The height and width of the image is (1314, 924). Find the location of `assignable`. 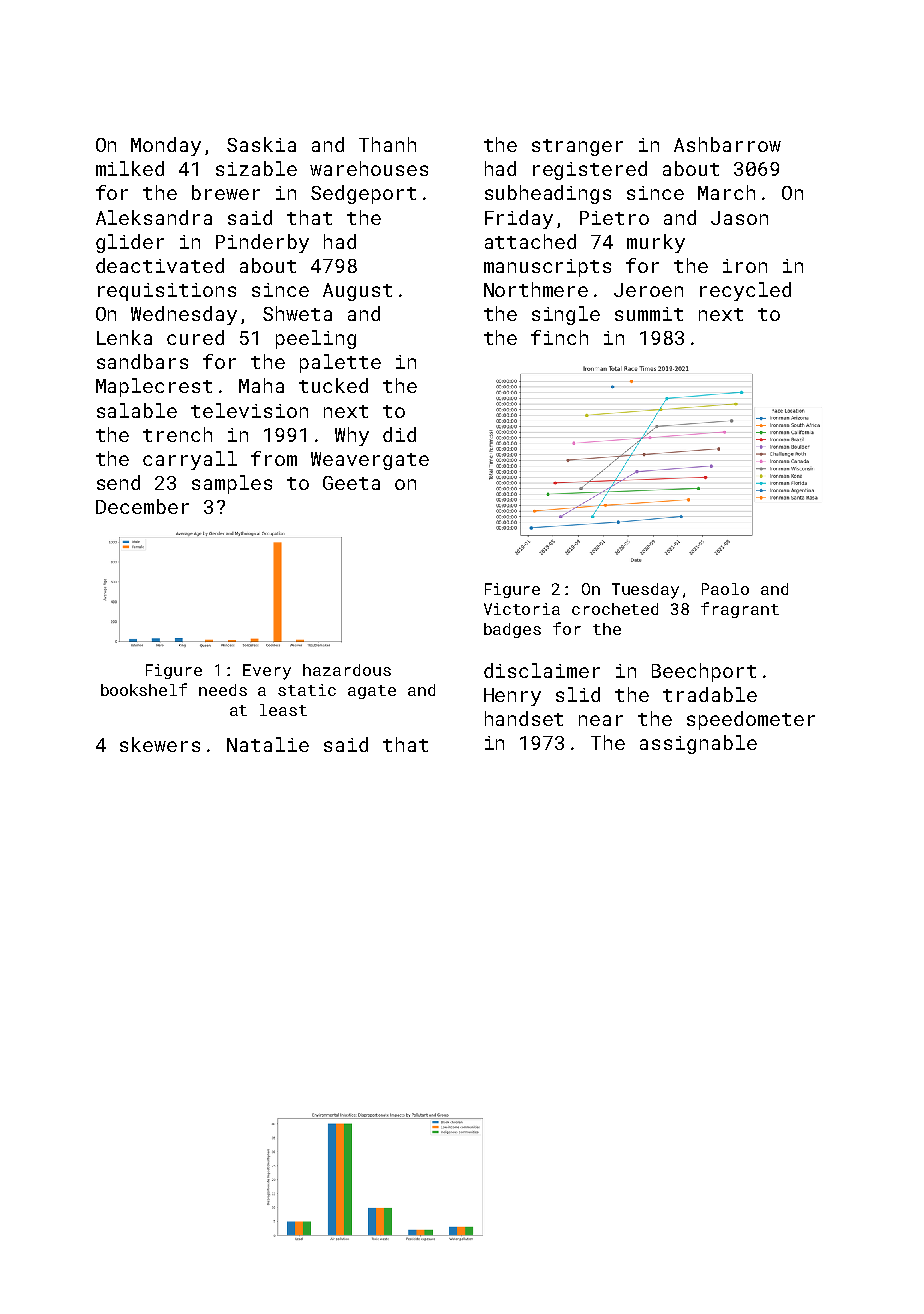

assignable is located at coordinates (698, 744).
